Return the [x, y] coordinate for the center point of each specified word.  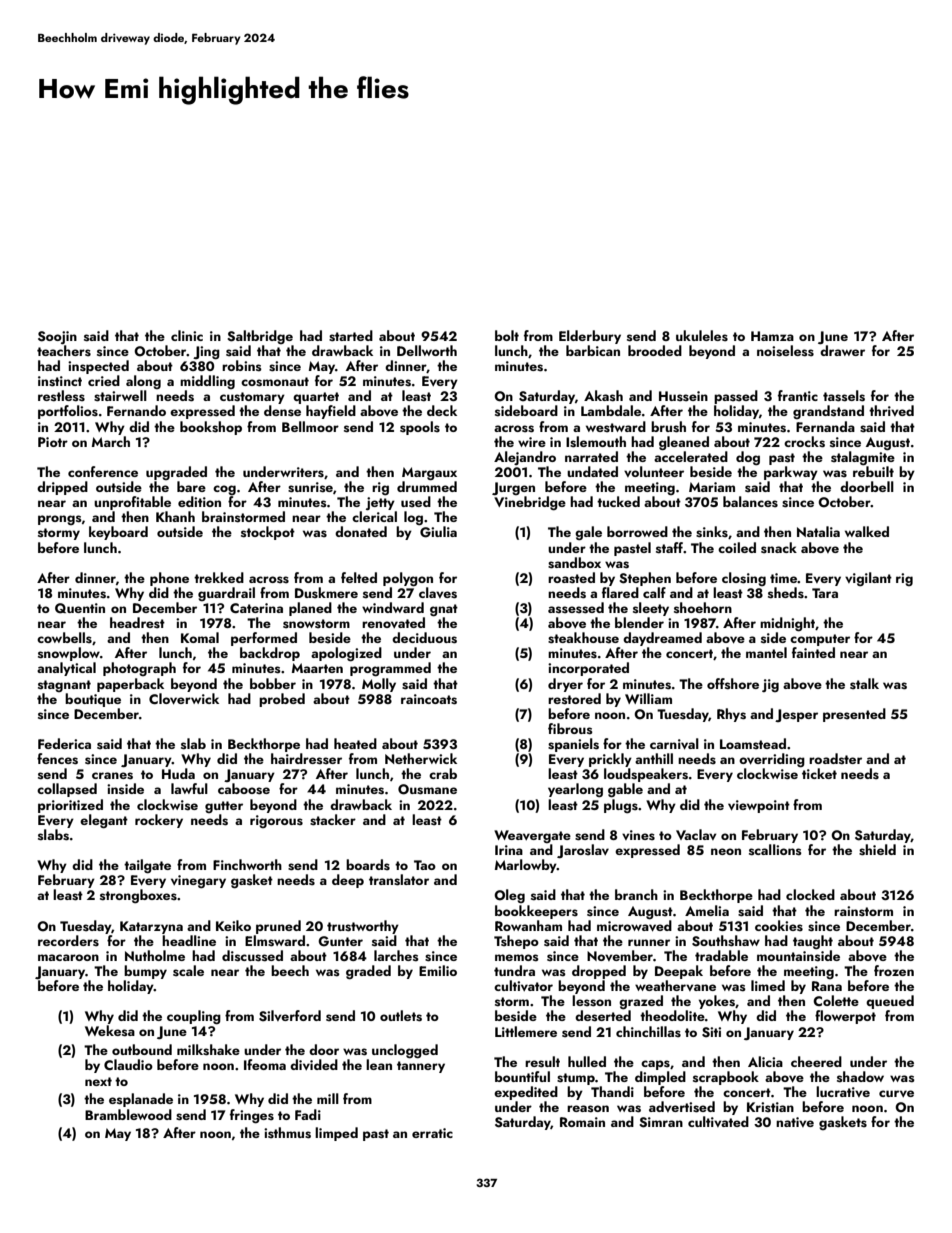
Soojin [57, 337]
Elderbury [590, 337]
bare [191, 486]
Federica [64, 743]
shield [877, 850]
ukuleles [702, 336]
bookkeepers [536, 912]
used [416, 502]
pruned [278, 927]
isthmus [287, 1133]
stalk [864, 684]
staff [669, 548]
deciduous [424, 638]
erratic [432, 1133]
